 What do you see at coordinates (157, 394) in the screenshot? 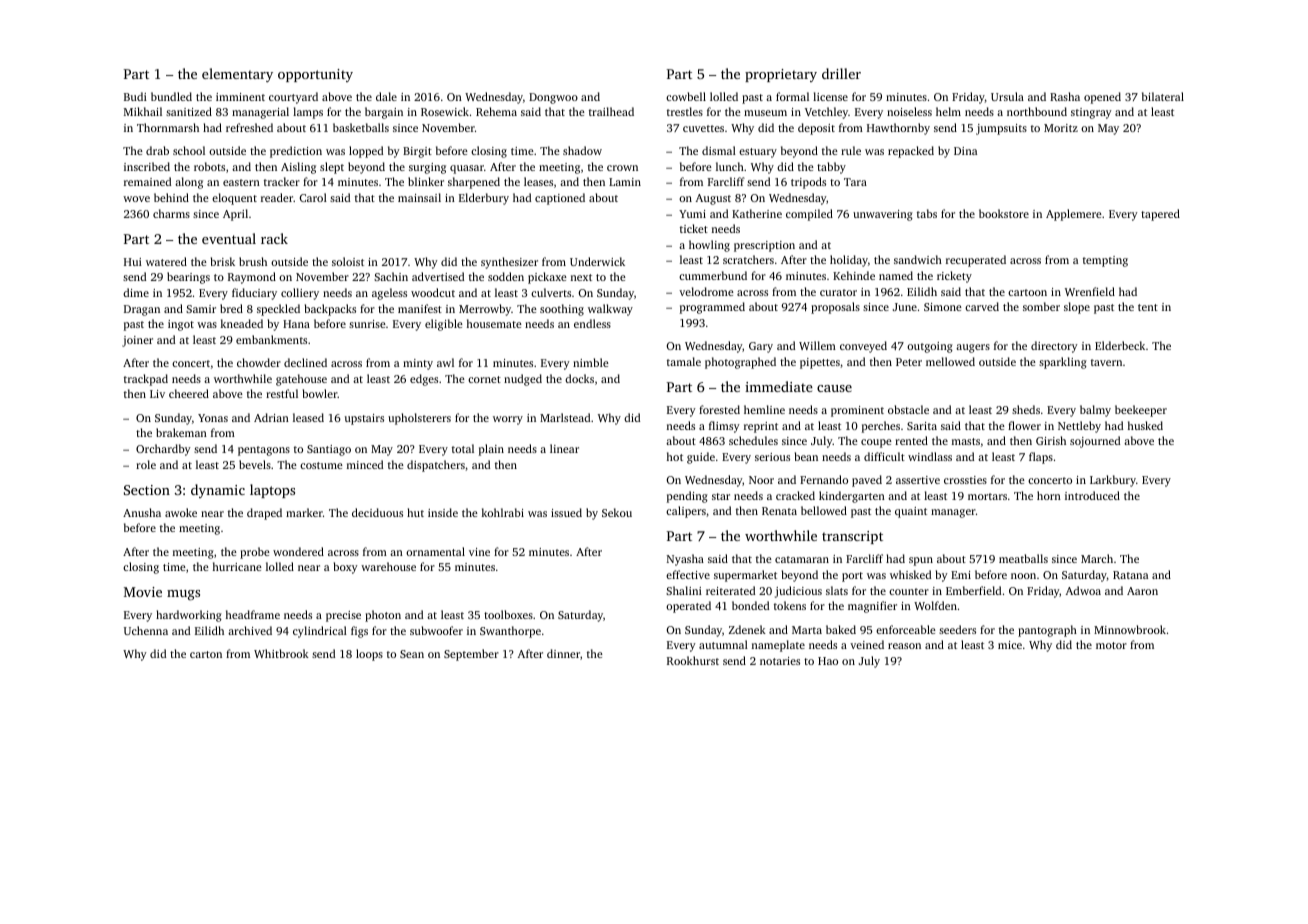
I see `Liv` at bounding box center [157, 394].
